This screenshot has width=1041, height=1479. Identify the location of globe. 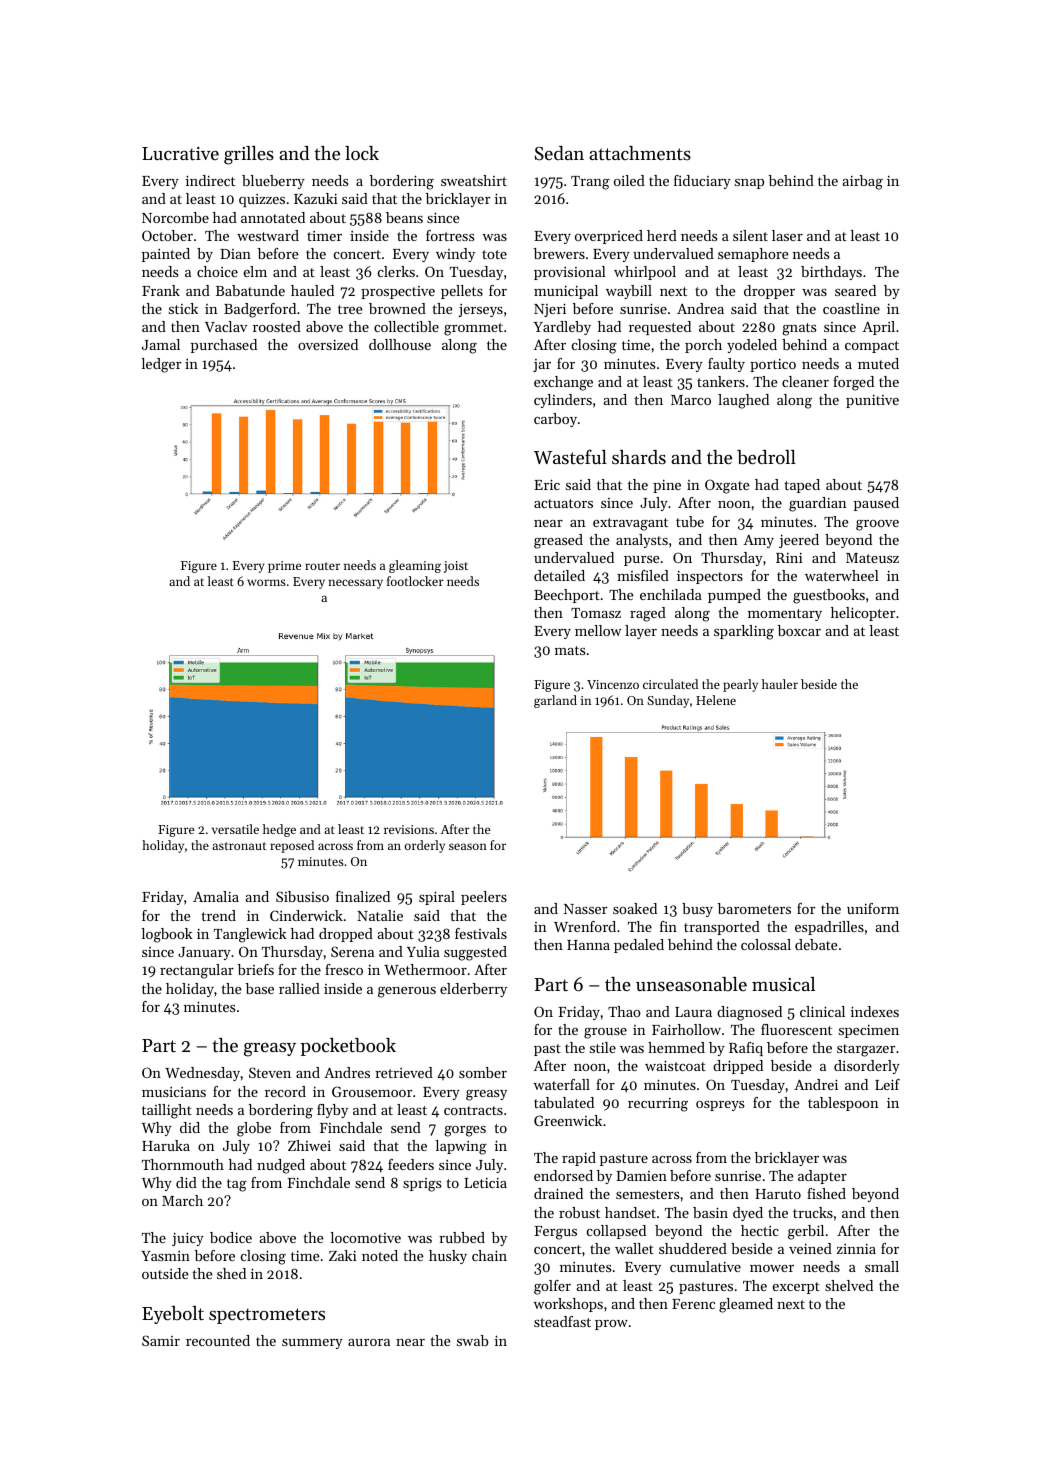
(254, 1129).
